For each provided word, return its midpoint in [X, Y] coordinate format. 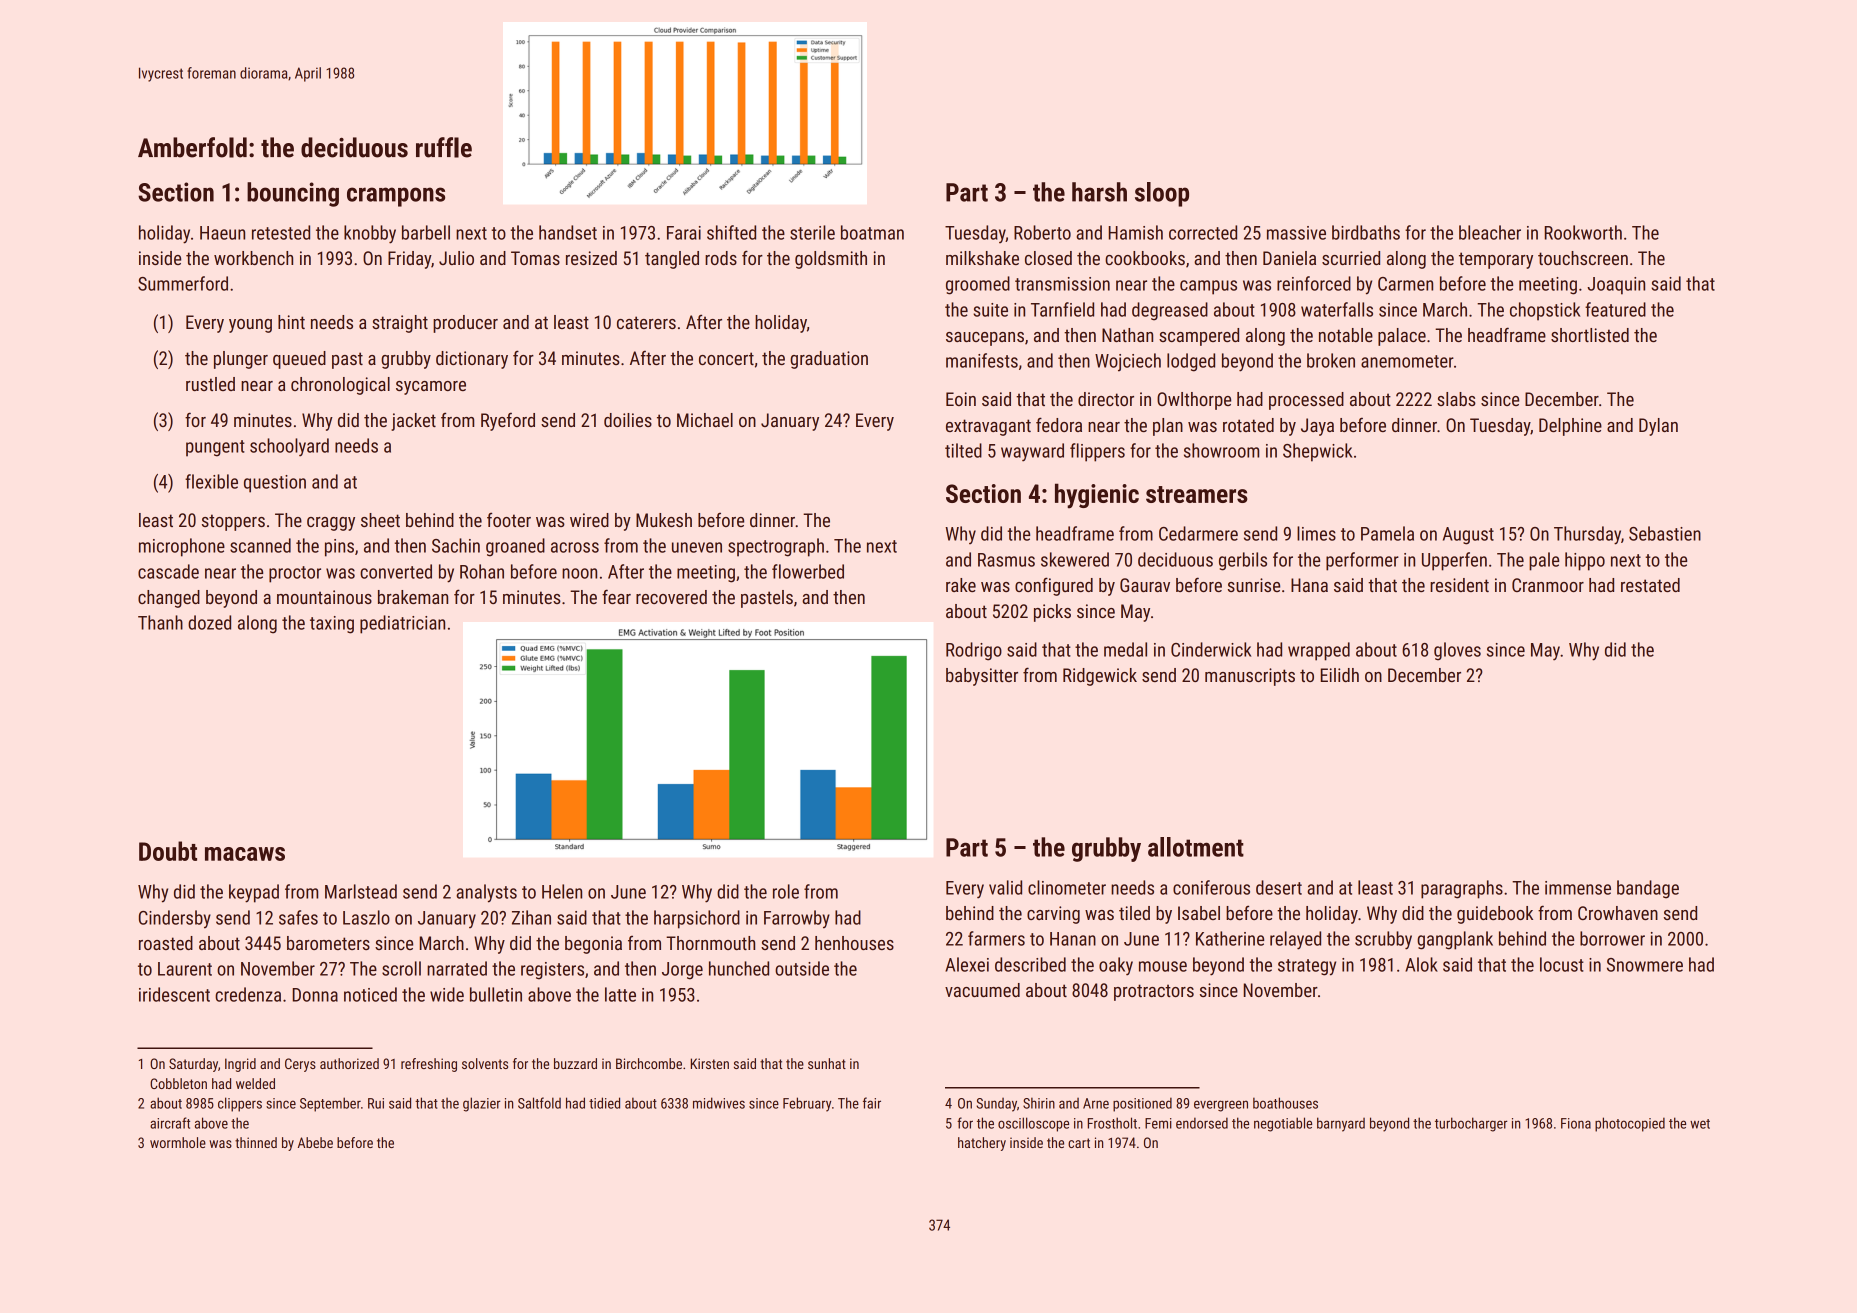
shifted [731, 232]
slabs [1456, 399]
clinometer [1067, 887]
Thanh [160, 622]
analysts [486, 893]
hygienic [1097, 496]
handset [568, 232]
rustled [210, 384]
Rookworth [1583, 232]
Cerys [300, 1065]
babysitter [982, 677]
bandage [1648, 889]
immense [1578, 888]
